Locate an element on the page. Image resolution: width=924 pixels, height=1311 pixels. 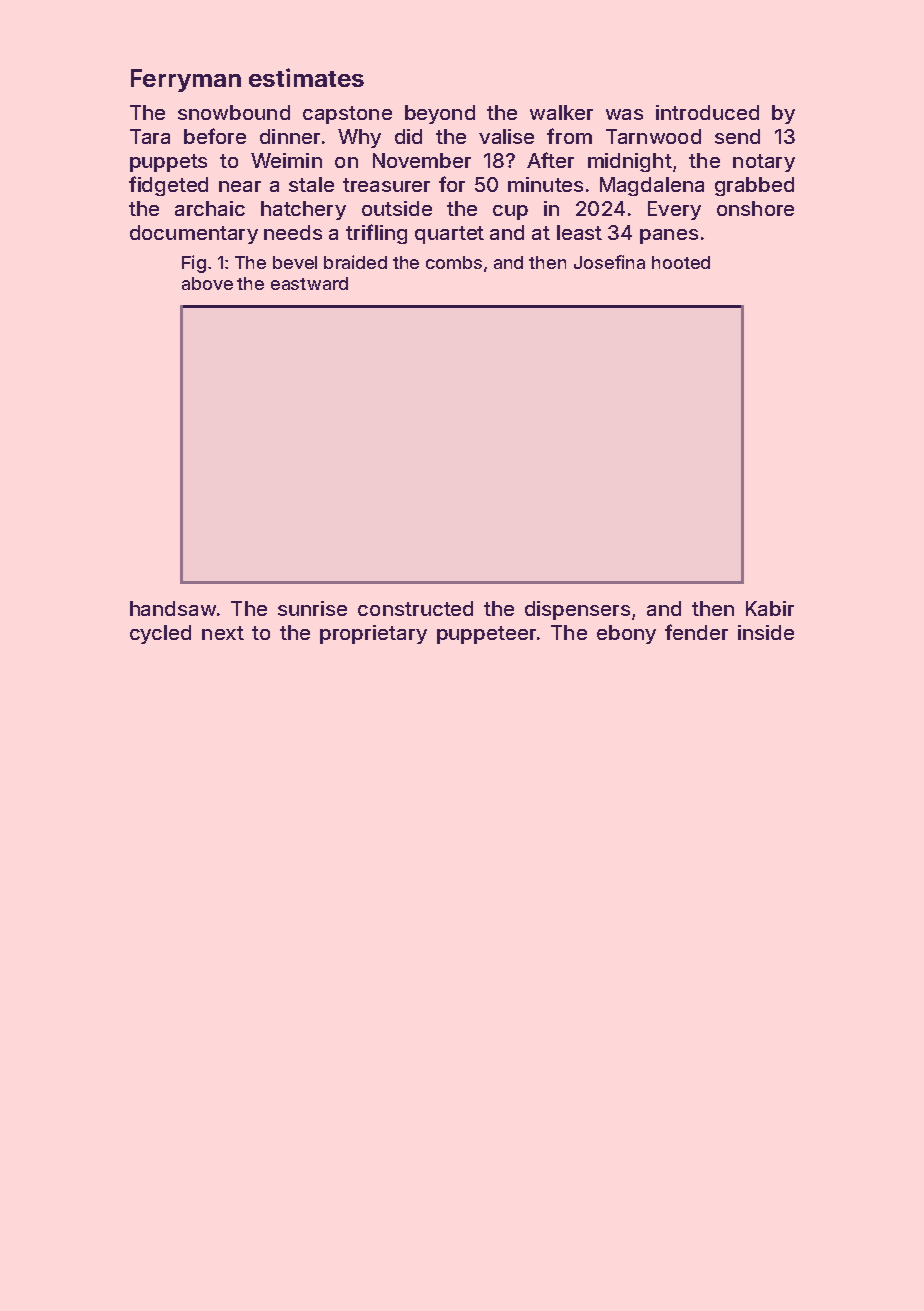
Kabir is located at coordinates (770, 608).
